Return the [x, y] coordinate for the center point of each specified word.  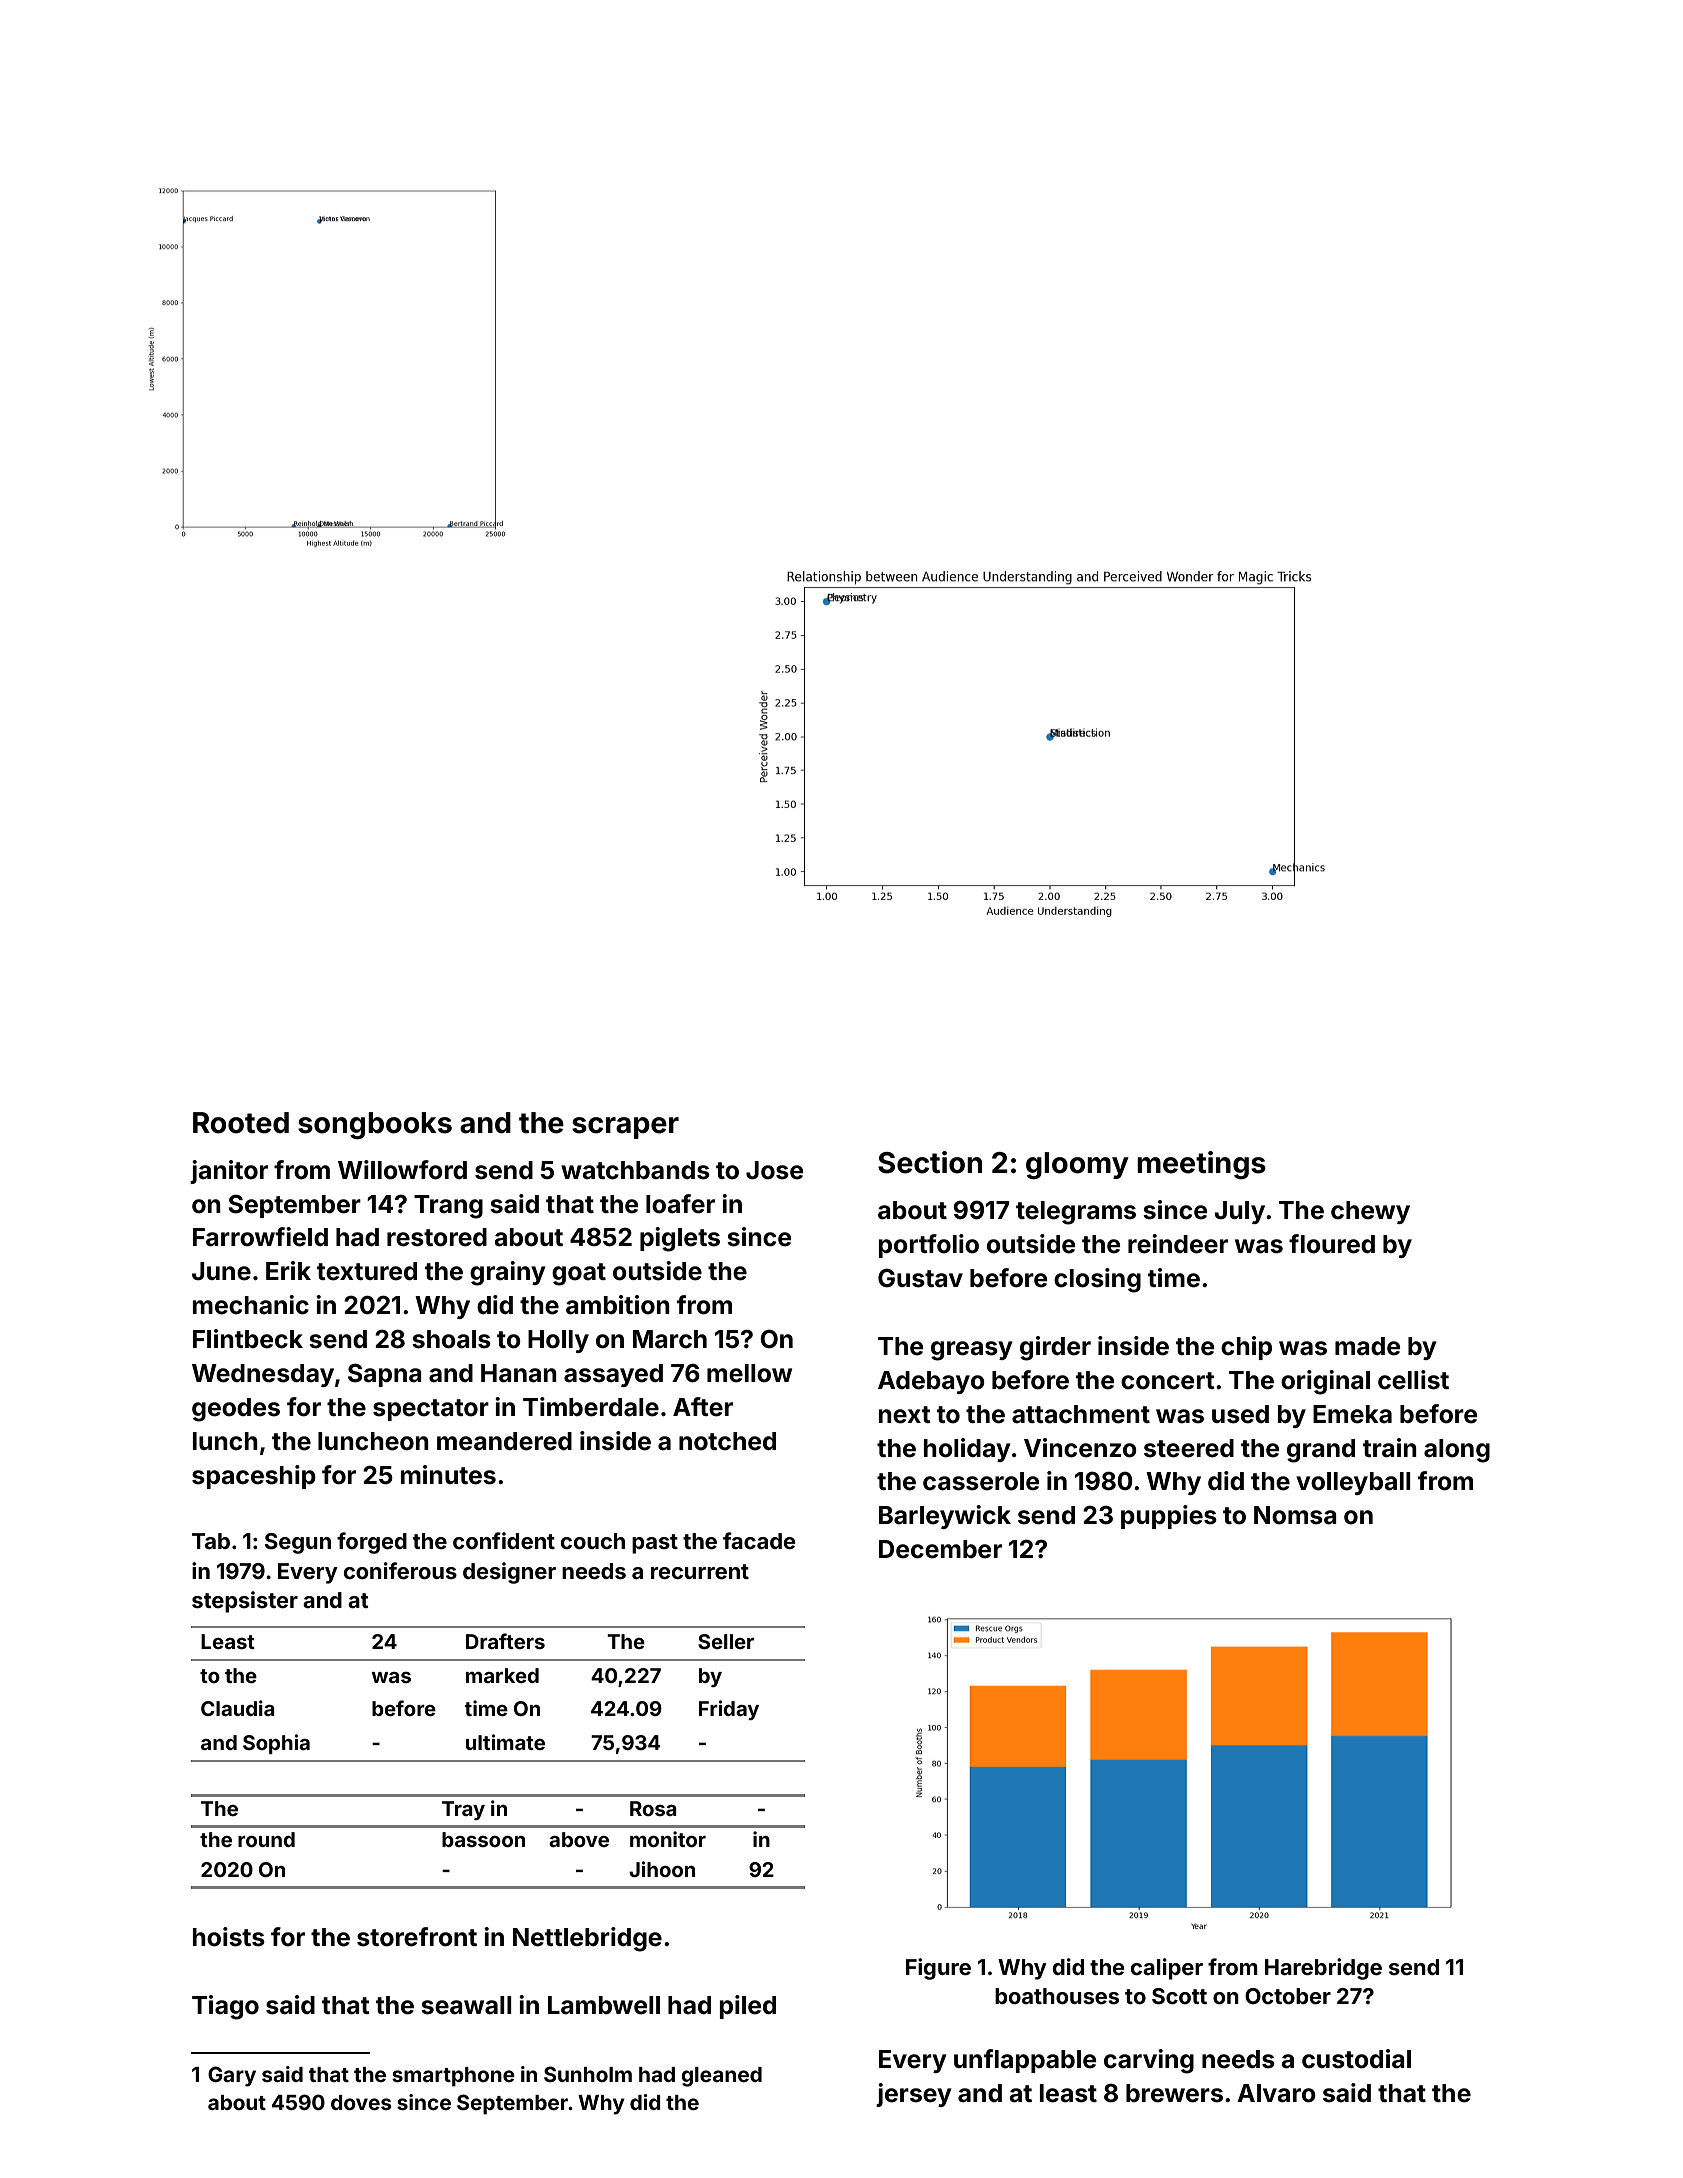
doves [361, 2102]
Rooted [241, 1123]
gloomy [1077, 1165]
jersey [913, 2095]
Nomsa [1295, 1515]
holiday [967, 1450]
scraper [625, 1128]
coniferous [400, 1570]
